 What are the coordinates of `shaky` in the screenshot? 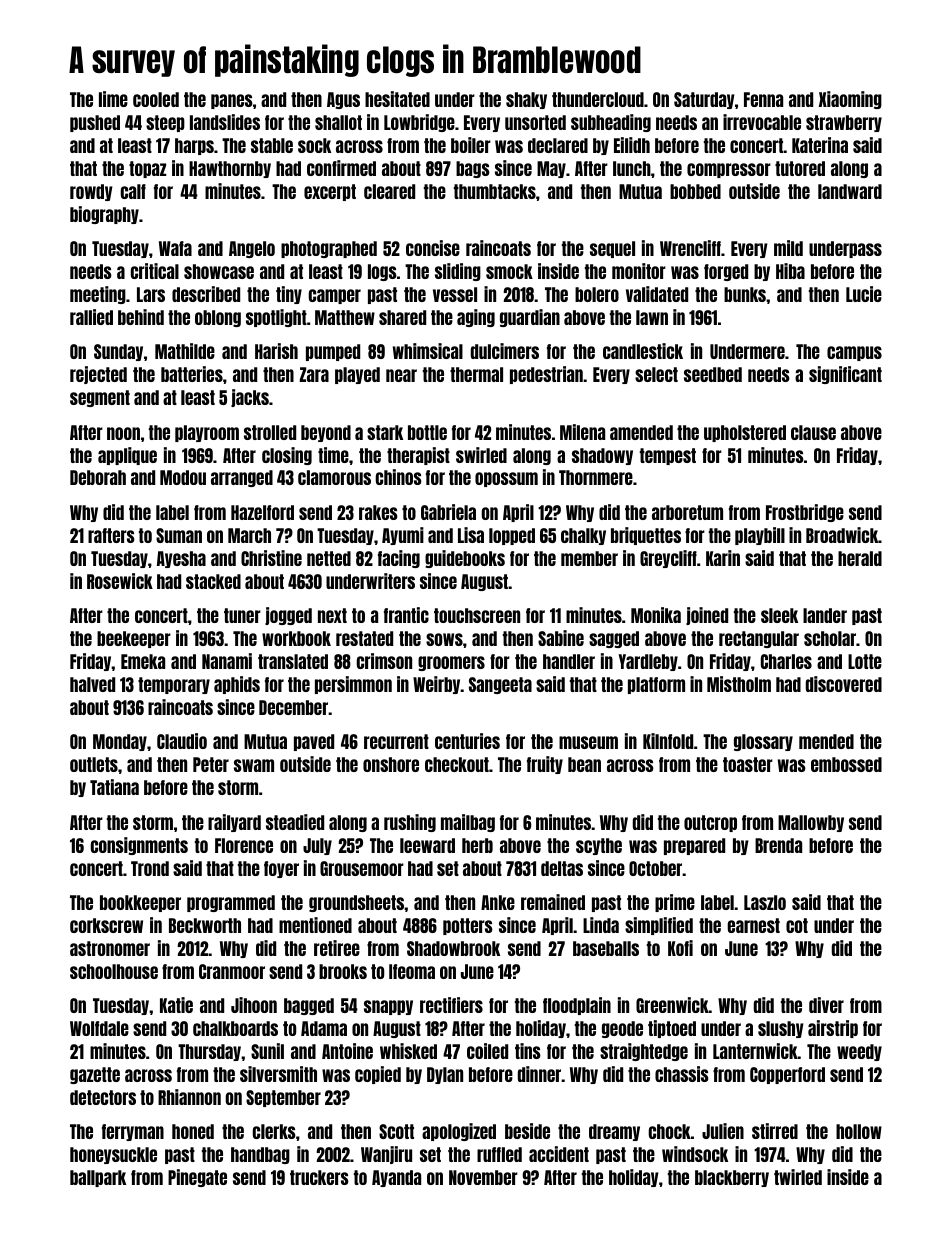 It's located at (526, 100).
